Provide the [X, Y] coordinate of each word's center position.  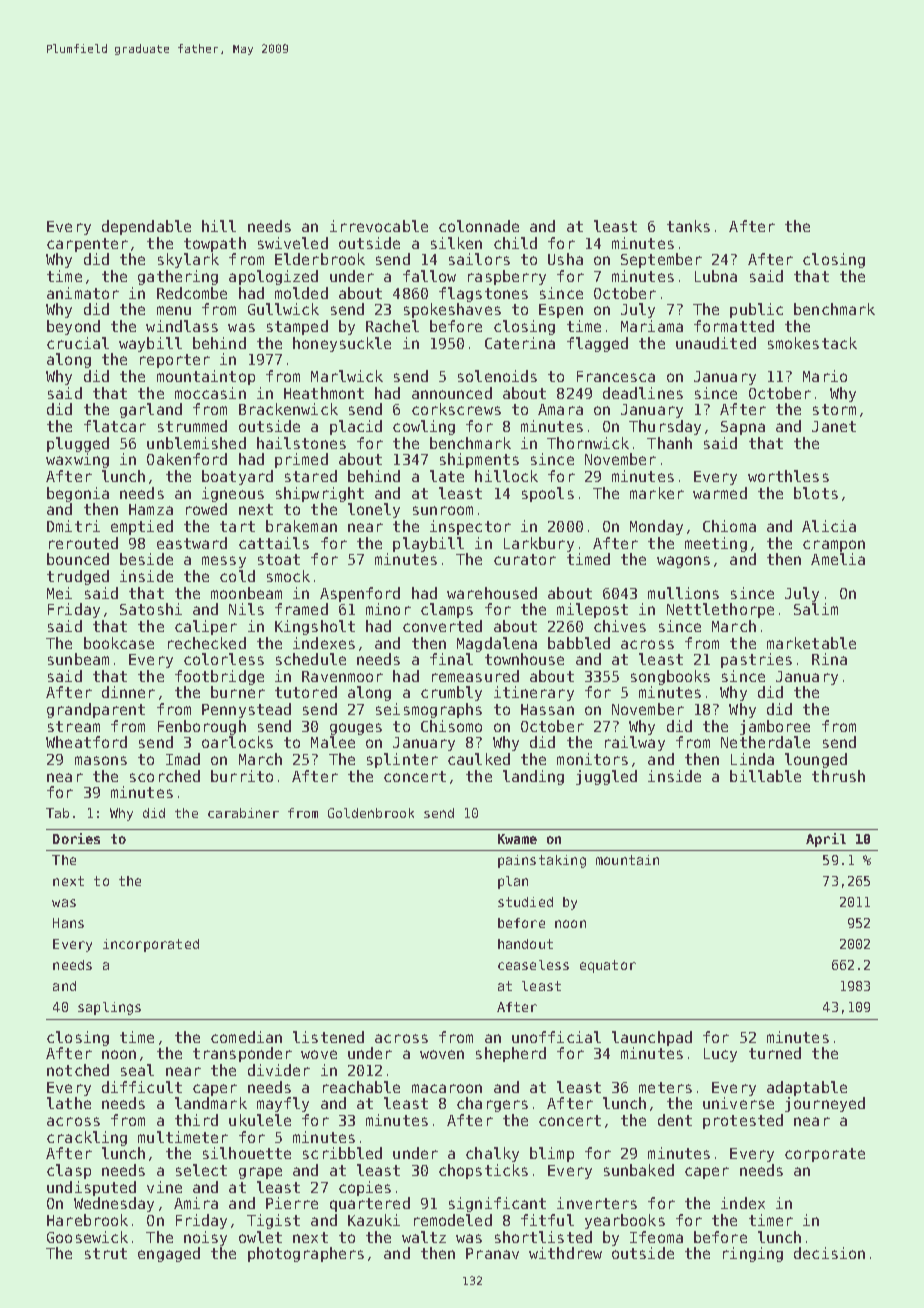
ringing [753, 1254]
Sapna [743, 428]
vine [164, 1187]
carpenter [87, 245]
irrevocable [379, 226]
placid [356, 427]
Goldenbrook [371, 813]
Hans [68, 923]
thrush [838, 776]
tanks [688, 226]
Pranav [492, 1253]
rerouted [83, 543]
